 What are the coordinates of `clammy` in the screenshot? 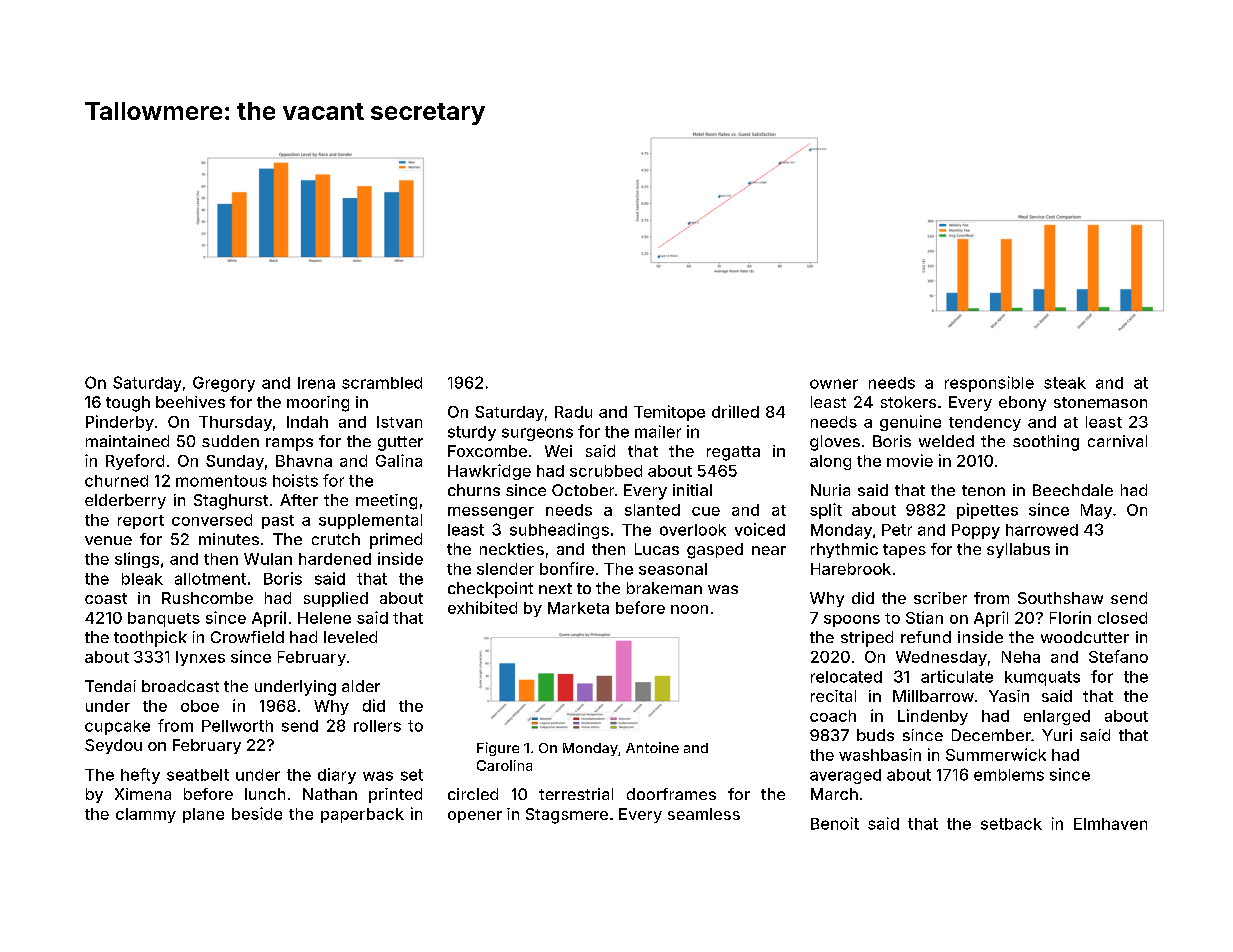 It's located at (146, 815).
